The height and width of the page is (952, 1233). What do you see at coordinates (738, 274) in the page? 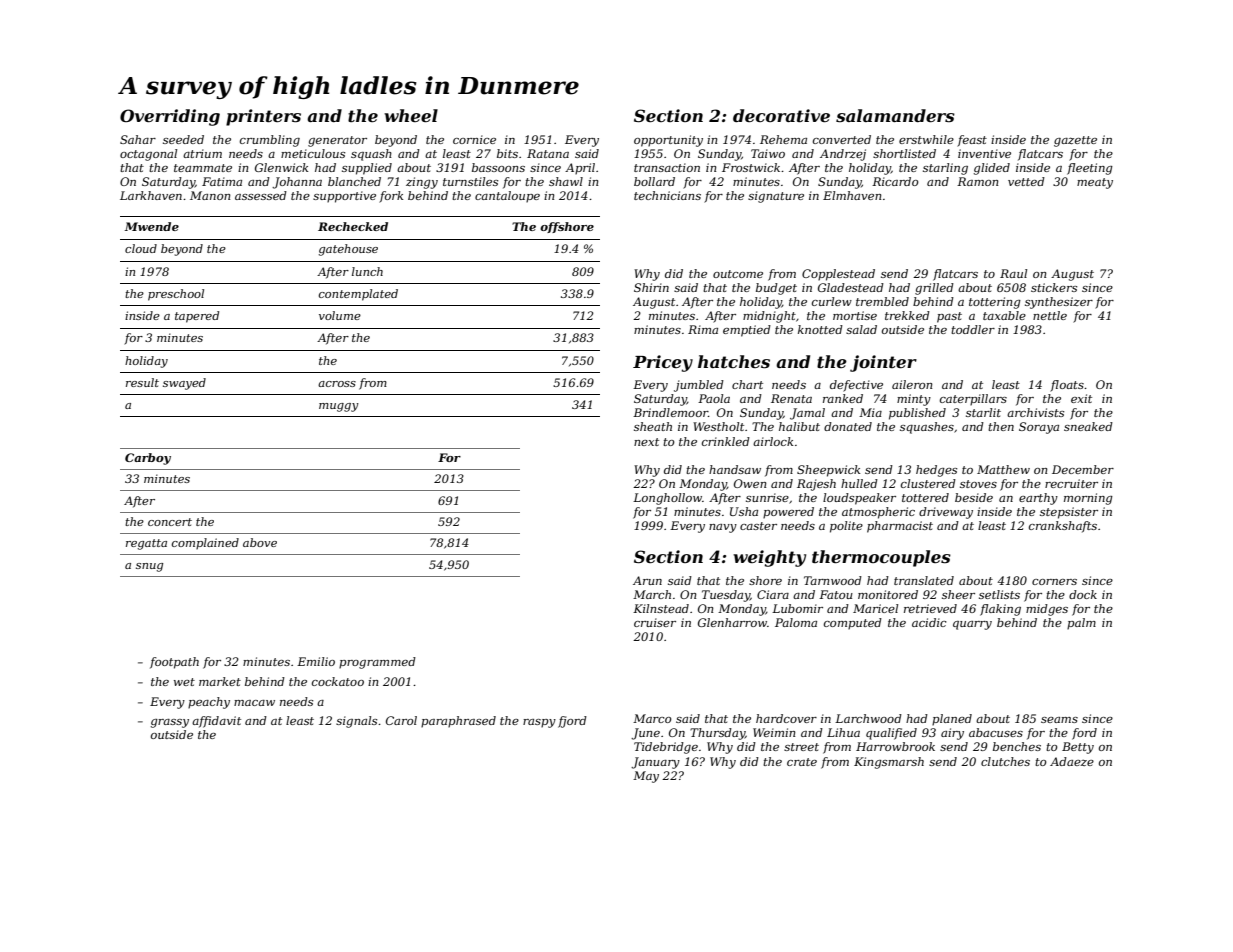
I see `outcome` at bounding box center [738, 274].
